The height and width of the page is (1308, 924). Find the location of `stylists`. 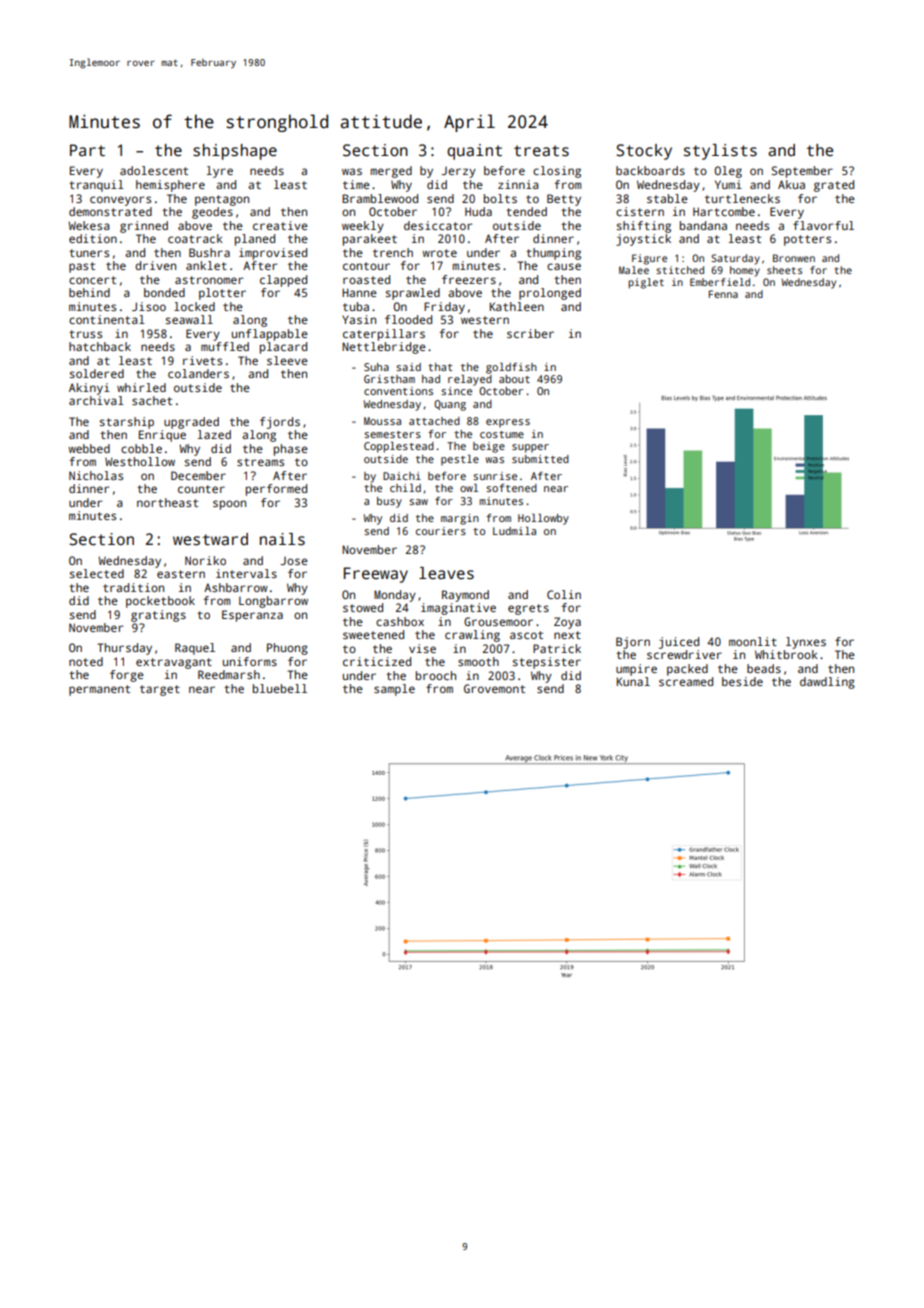

stylists is located at coordinates (720, 152).
